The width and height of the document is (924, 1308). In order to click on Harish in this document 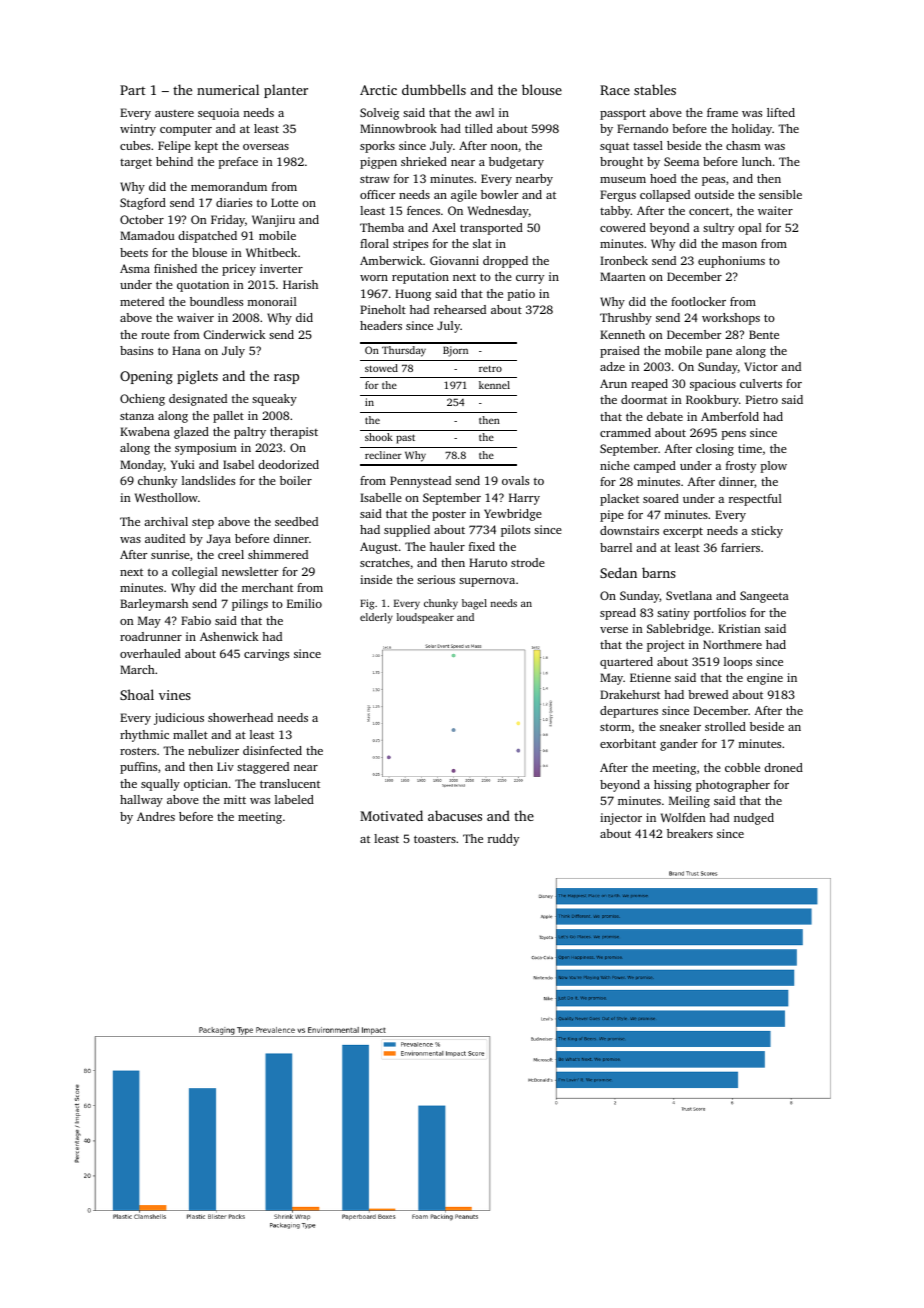, I will do `click(300, 284)`.
